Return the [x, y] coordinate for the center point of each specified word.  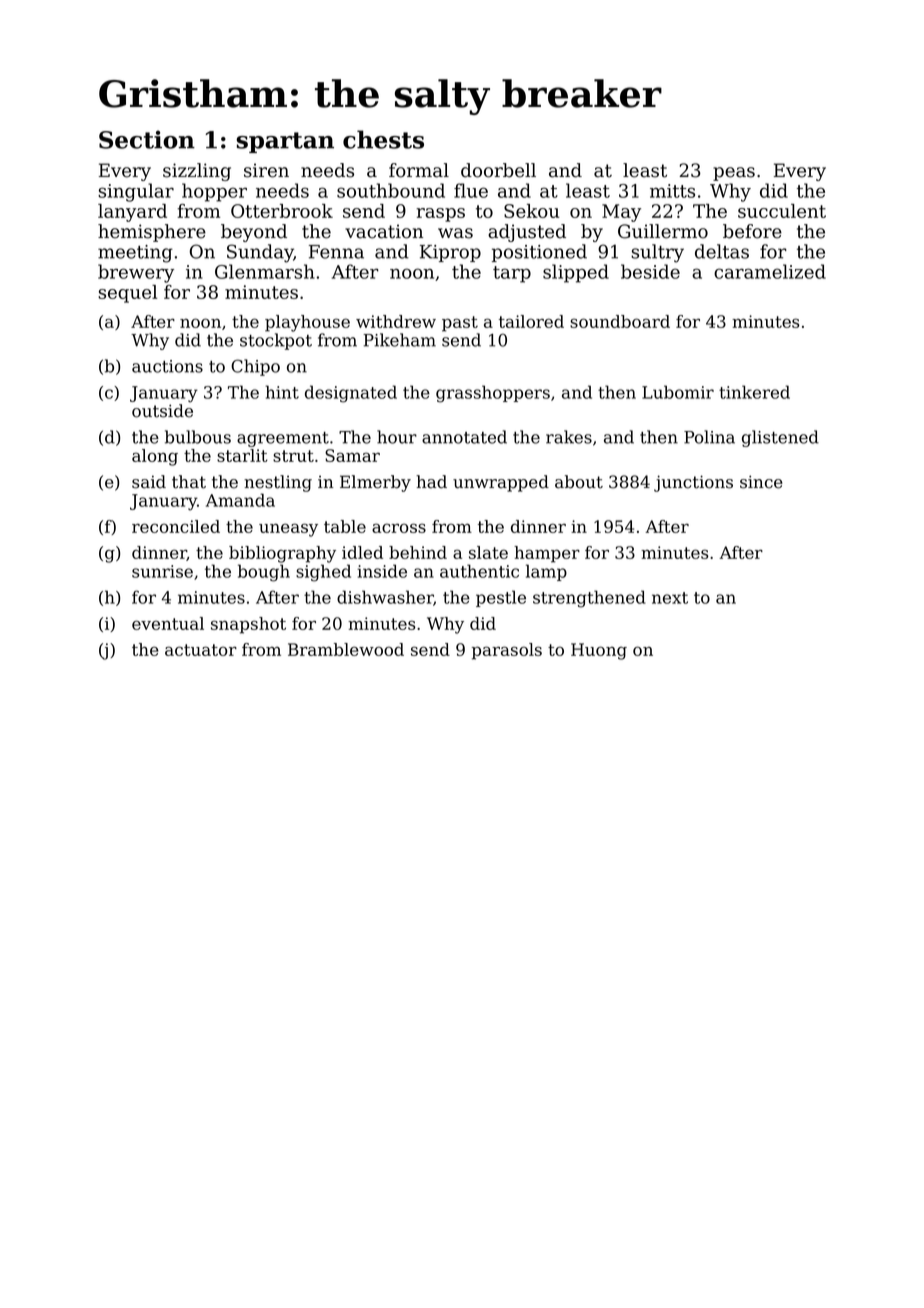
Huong [599, 651]
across [399, 528]
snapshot [248, 625]
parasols [507, 651]
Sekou [531, 211]
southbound [391, 190]
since [761, 482]
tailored [531, 321]
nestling [278, 483]
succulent [782, 211]
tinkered [754, 392]
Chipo [255, 367]
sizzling [197, 172]
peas [734, 174]
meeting [135, 254]
